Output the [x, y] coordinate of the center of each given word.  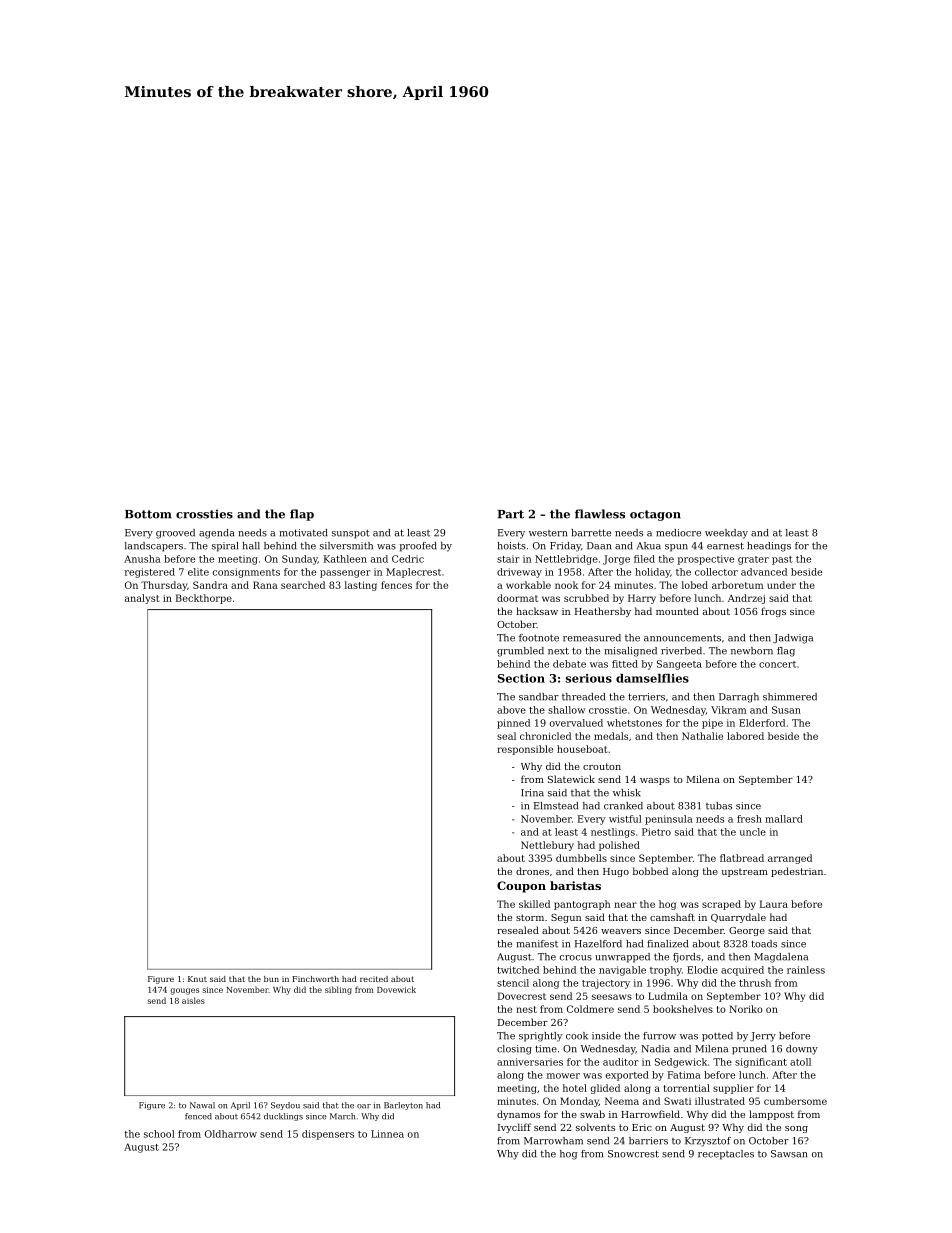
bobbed [650, 871]
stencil [513, 983]
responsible [525, 750]
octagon [655, 515]
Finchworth [316, 979]
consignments [246, 573]
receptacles [726, 1155]
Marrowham [553, 1141]
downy [802, 1050]
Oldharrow [231, 1134]
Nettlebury [547, 846]
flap [302, 515]
